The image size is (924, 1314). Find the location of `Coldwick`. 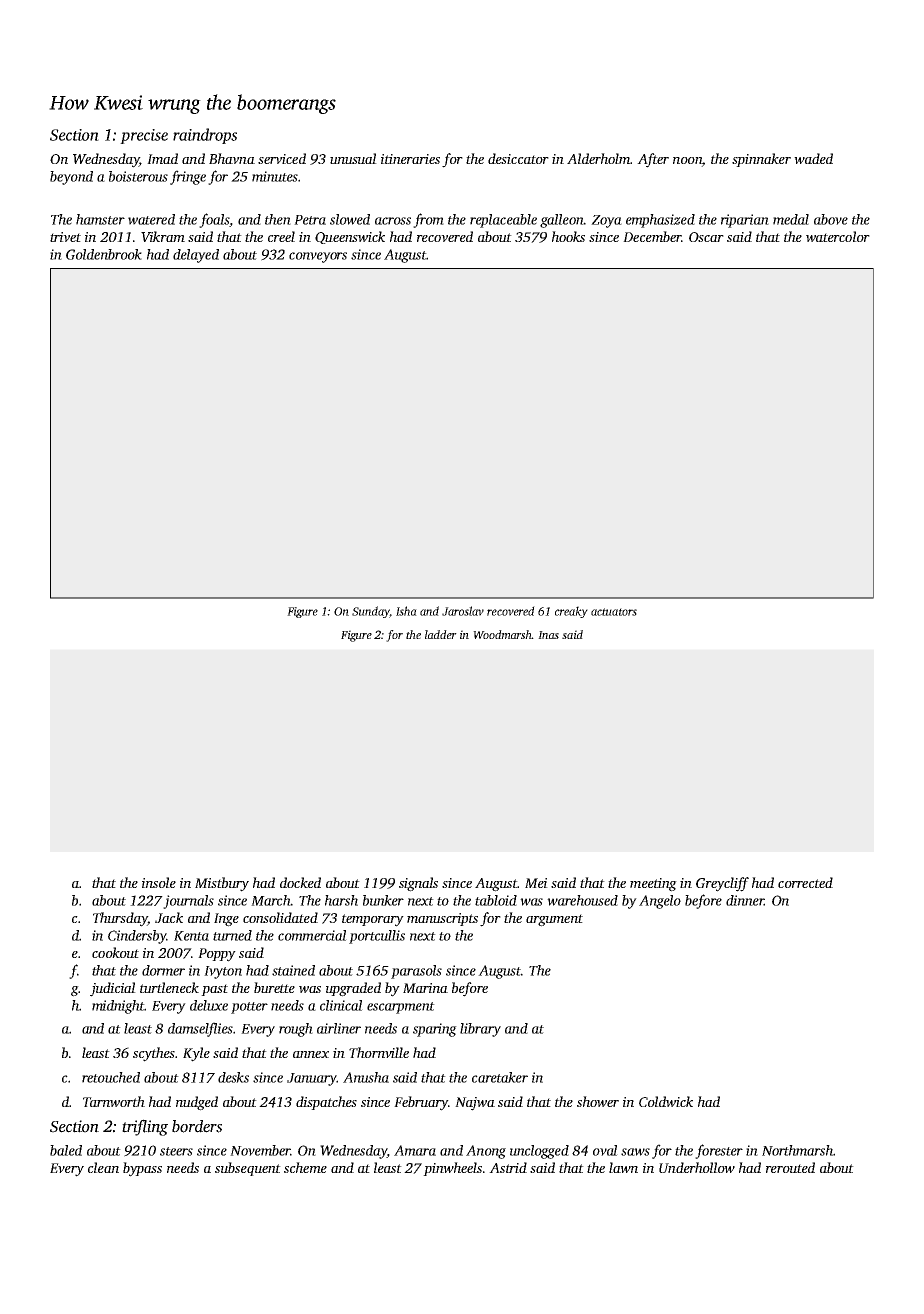

Coldwick is located at coordinates (666, 1101).
